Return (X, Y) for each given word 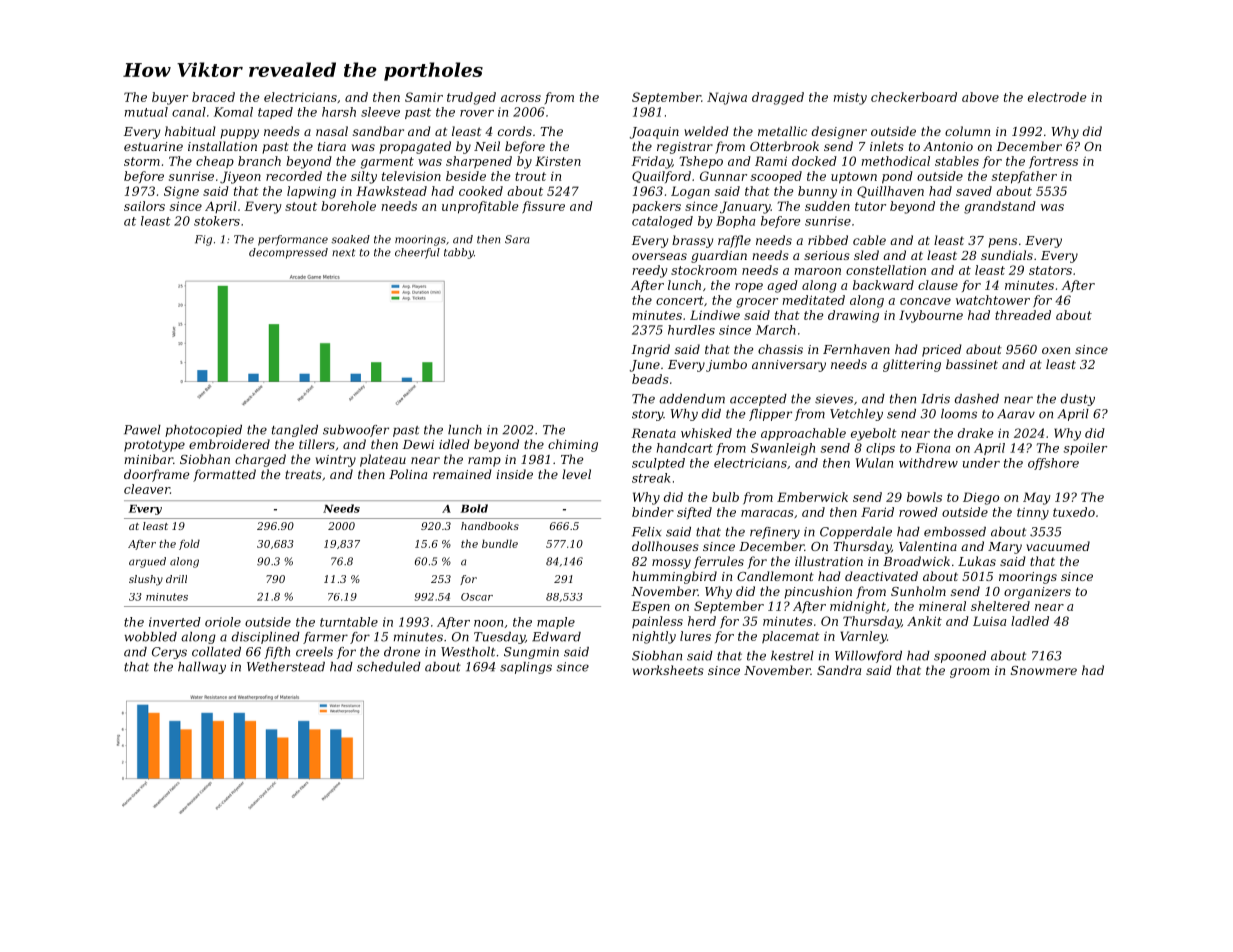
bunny (817, 192)
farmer (325, 638)
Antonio (948, 146)
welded (706, 131)
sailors (144, 206)
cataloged (662, 222)
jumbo (726, 365)
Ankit (924, 621)
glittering (912, 365)
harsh (339, 112)
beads (650, 379)
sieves (834, 399)
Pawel (142, 430)
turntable (349, 622)
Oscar (477, 597)
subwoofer (356, 431)
